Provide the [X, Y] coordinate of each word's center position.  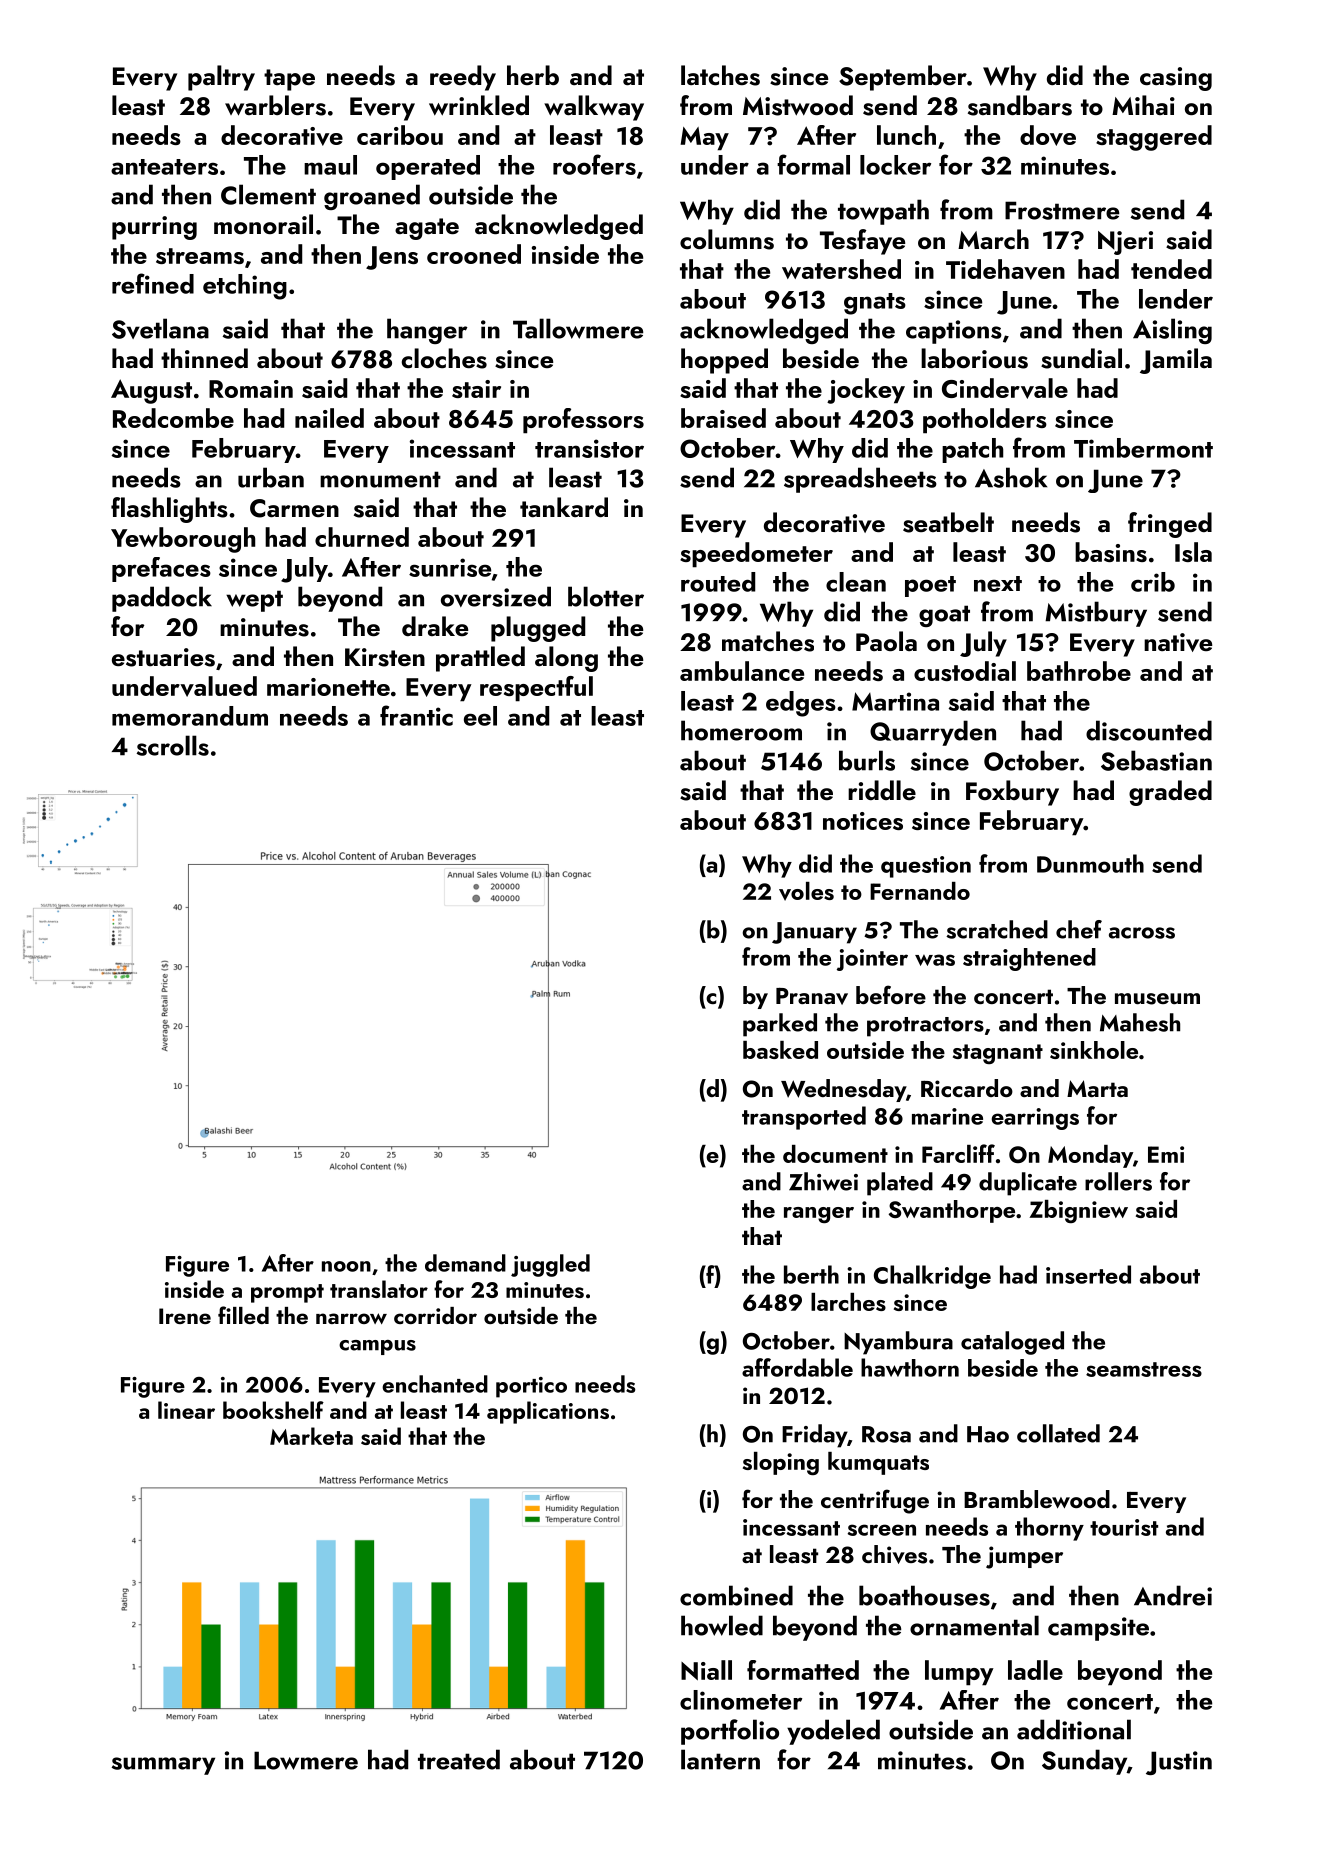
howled [722, 1625]
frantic [416, 715]
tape [289, 80]
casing [1176, 79]
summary [163, 1766]
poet [930, 586]
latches [720, 75]
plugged [538, 629]
